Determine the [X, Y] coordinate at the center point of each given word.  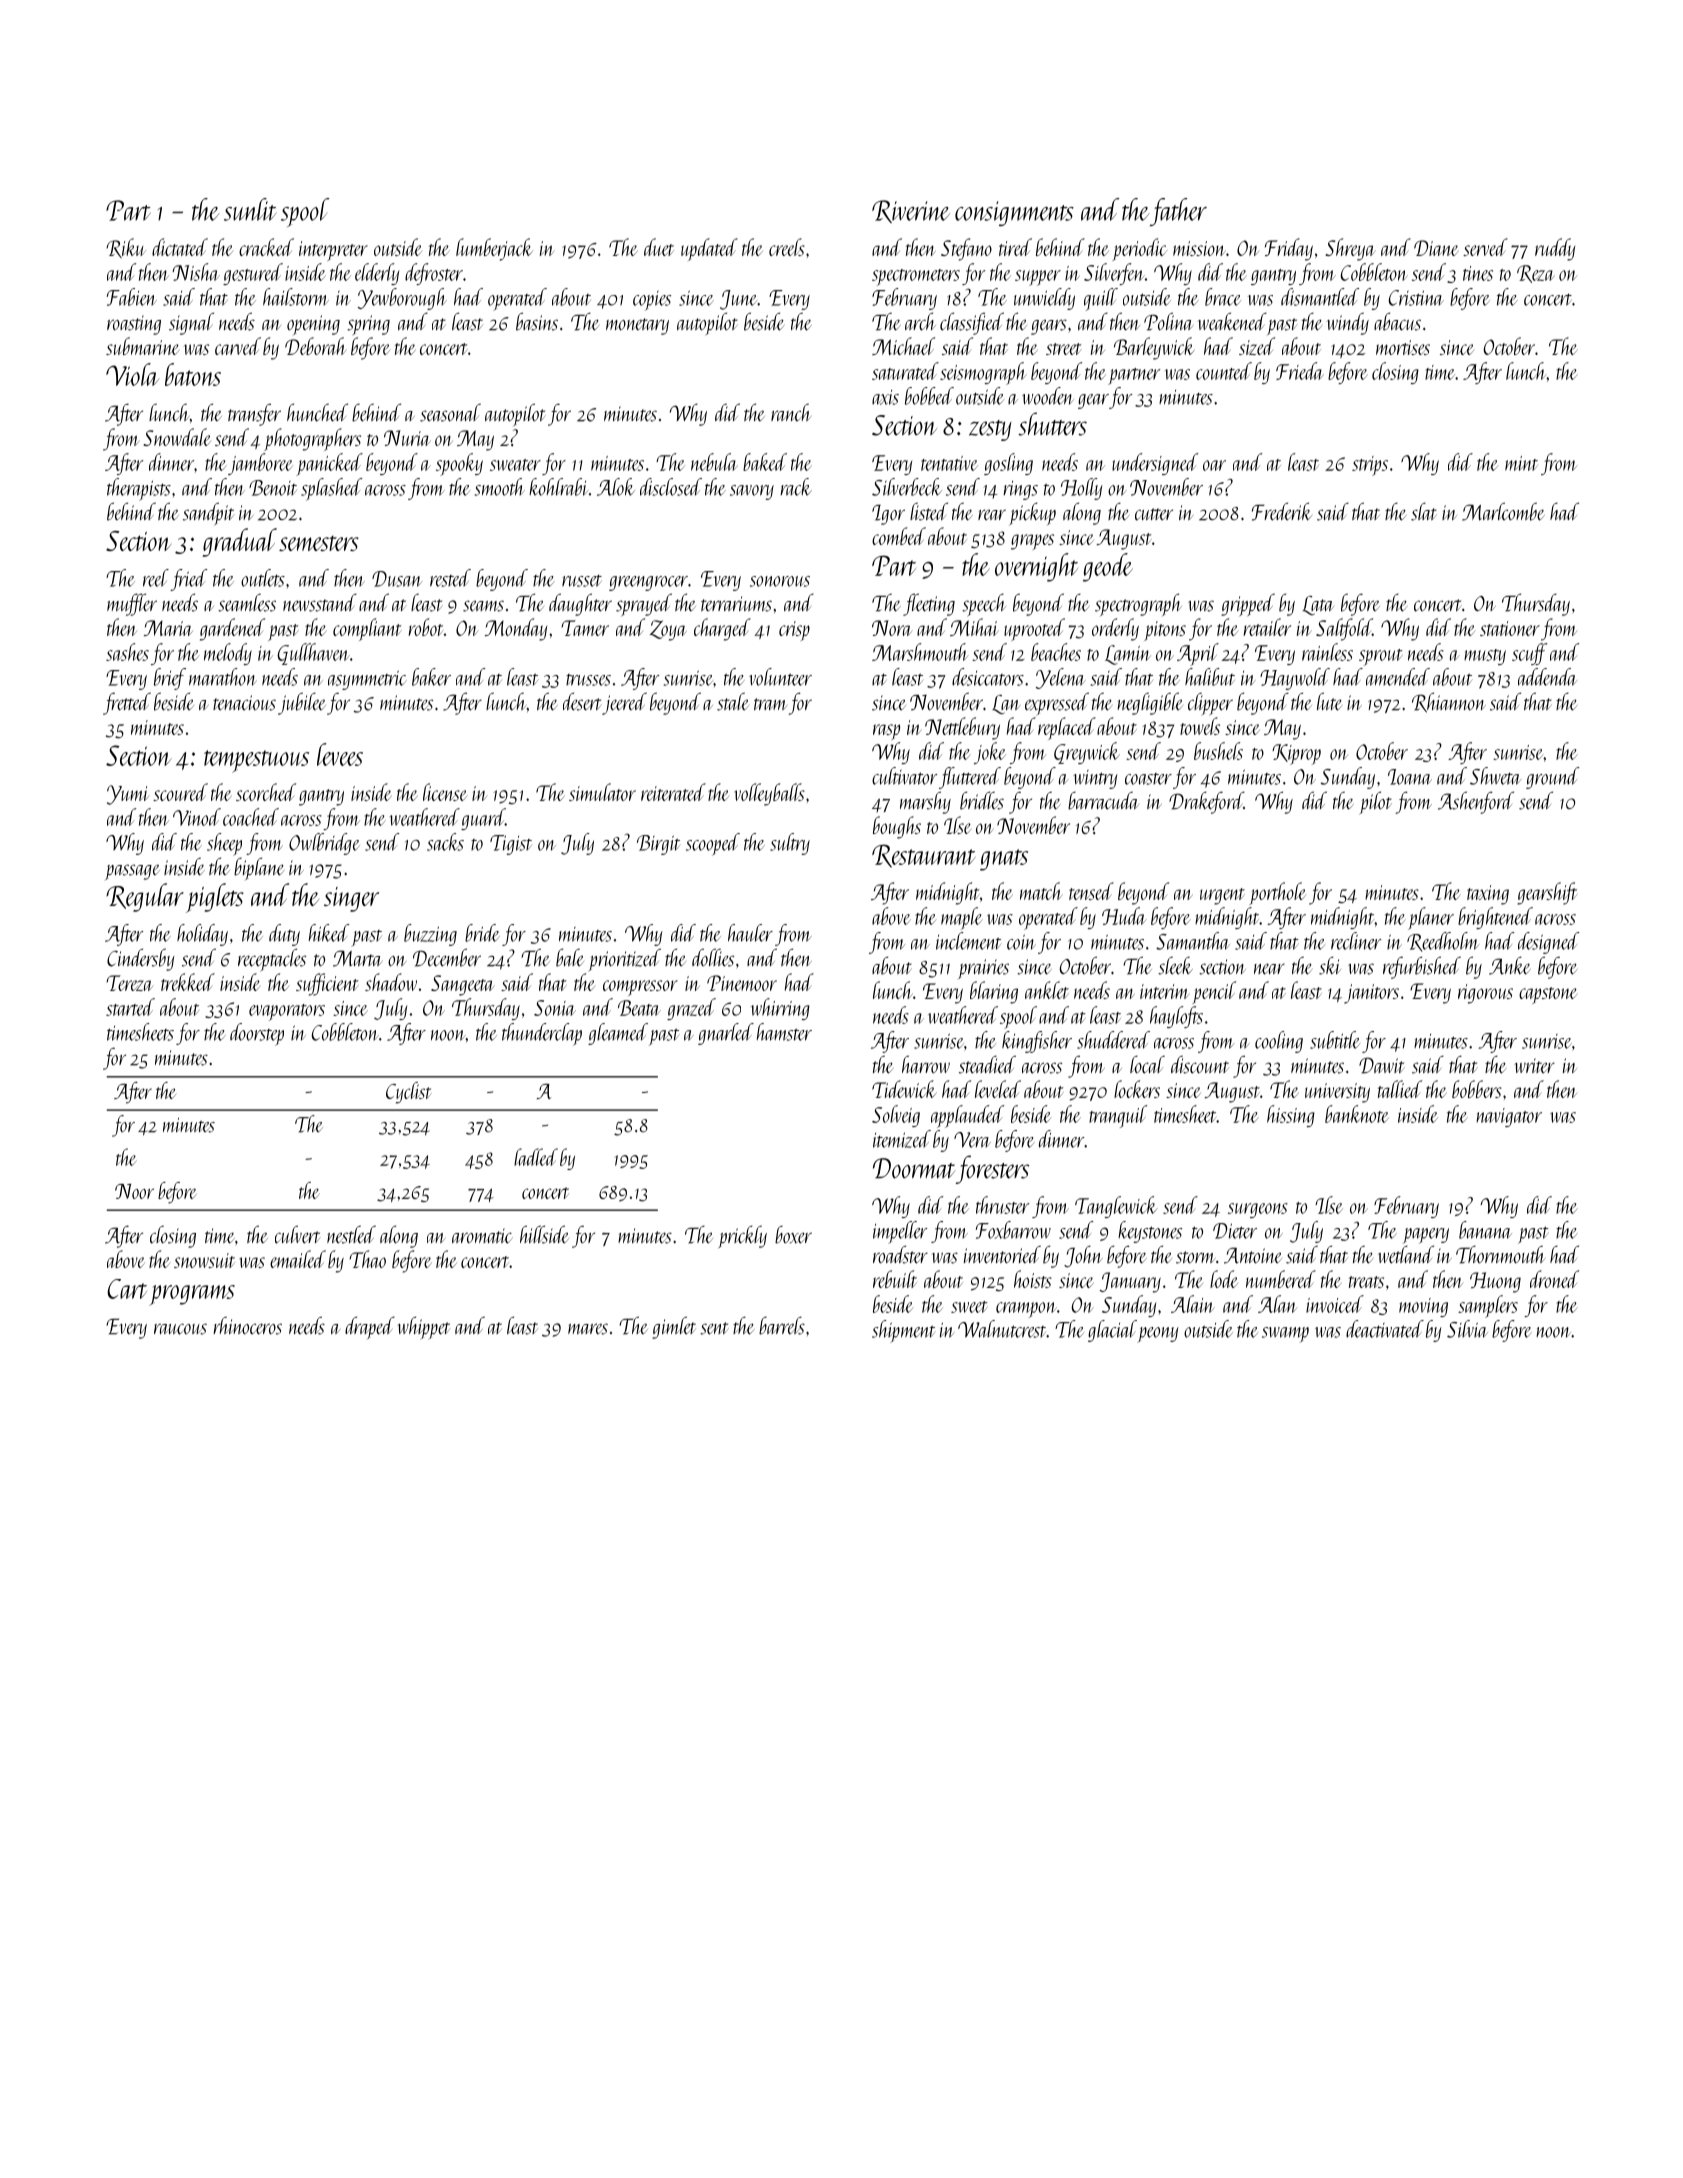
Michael [903, 346]
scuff [1530, 654]
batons [193, 374]
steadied [987, 1064]
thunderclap [542, 1034]
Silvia [1467, 1329]
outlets [263, 578]
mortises [1403, 347]
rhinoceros [248, 1325]
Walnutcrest [1002, 1329]
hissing [1291, 1116]
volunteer [780, 677]
